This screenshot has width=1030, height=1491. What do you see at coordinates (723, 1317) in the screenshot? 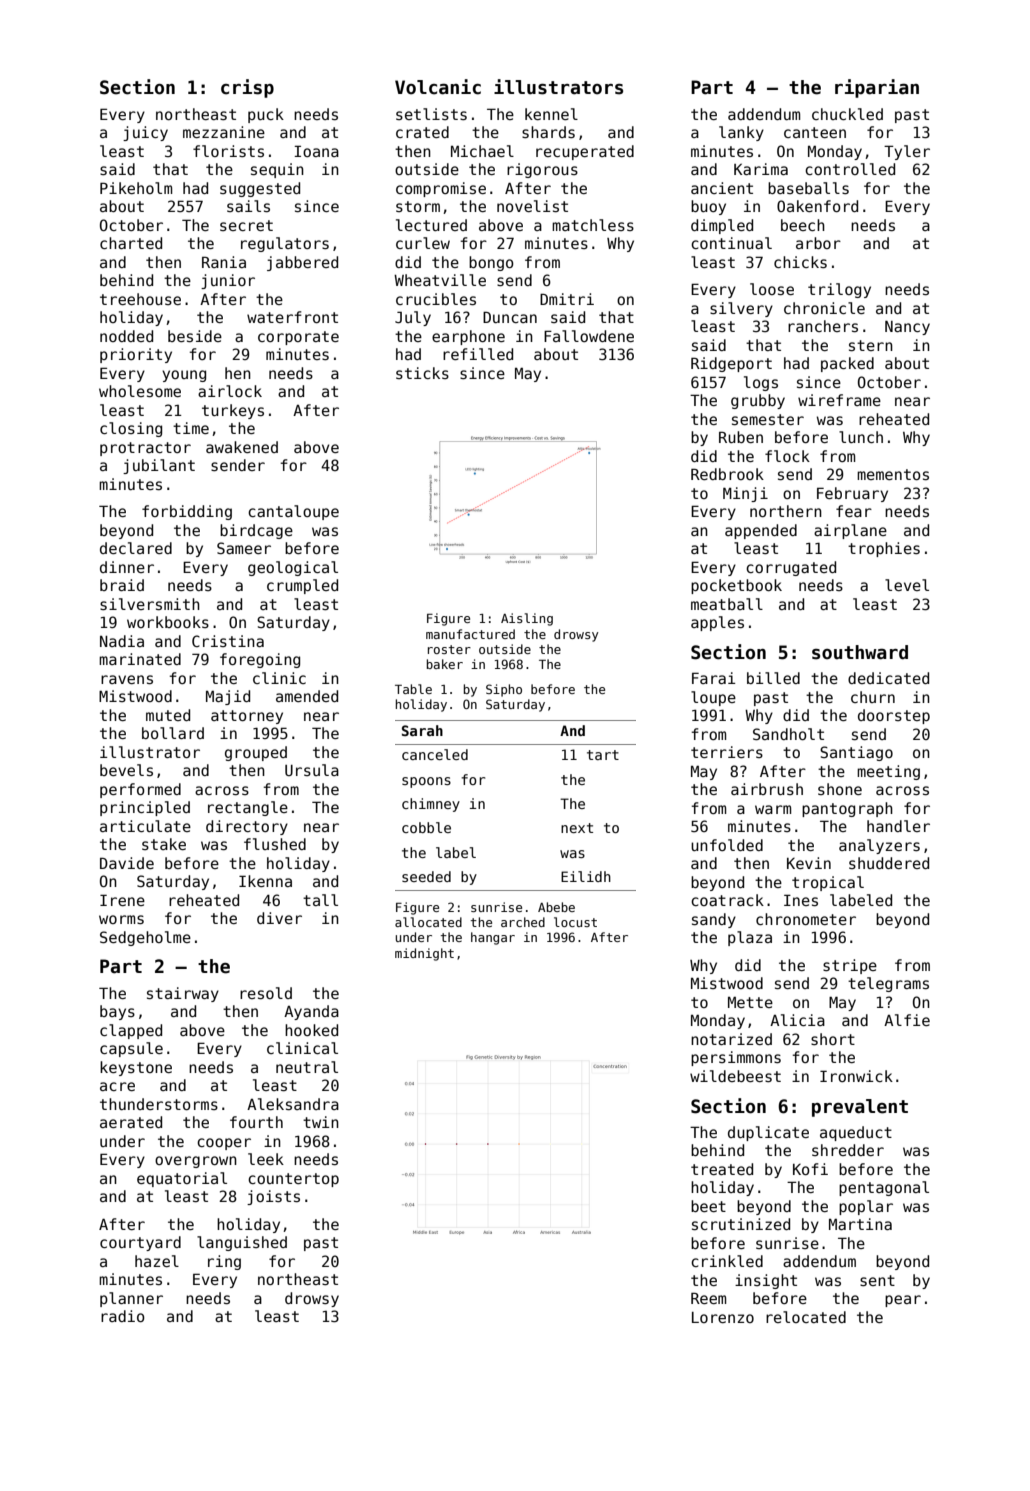
I see `Lorenzo` at bounding box center [723, 1317].
